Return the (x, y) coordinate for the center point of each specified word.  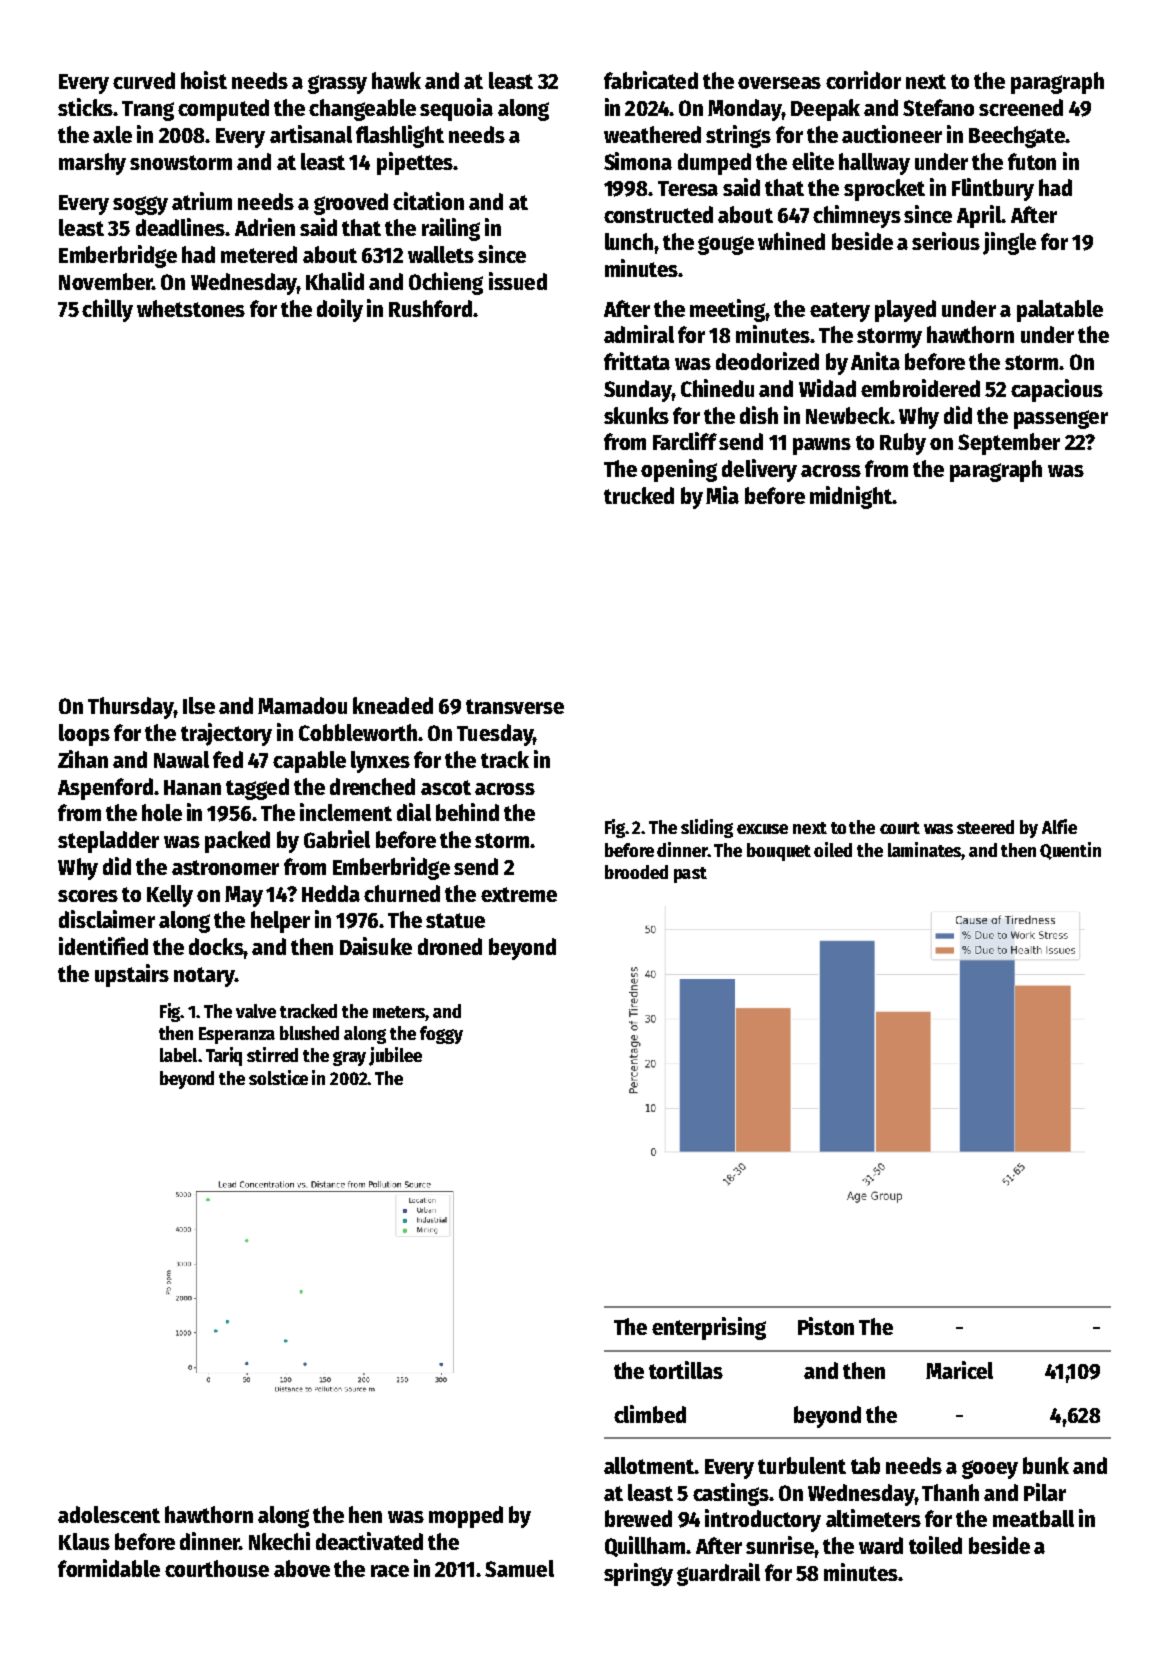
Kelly (170, 896)
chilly (107, 310)
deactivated (369, 1541)
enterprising (709, 1328)
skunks (636, 415)
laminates (925, 851)
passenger (1061, 419)
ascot (446, 787)
